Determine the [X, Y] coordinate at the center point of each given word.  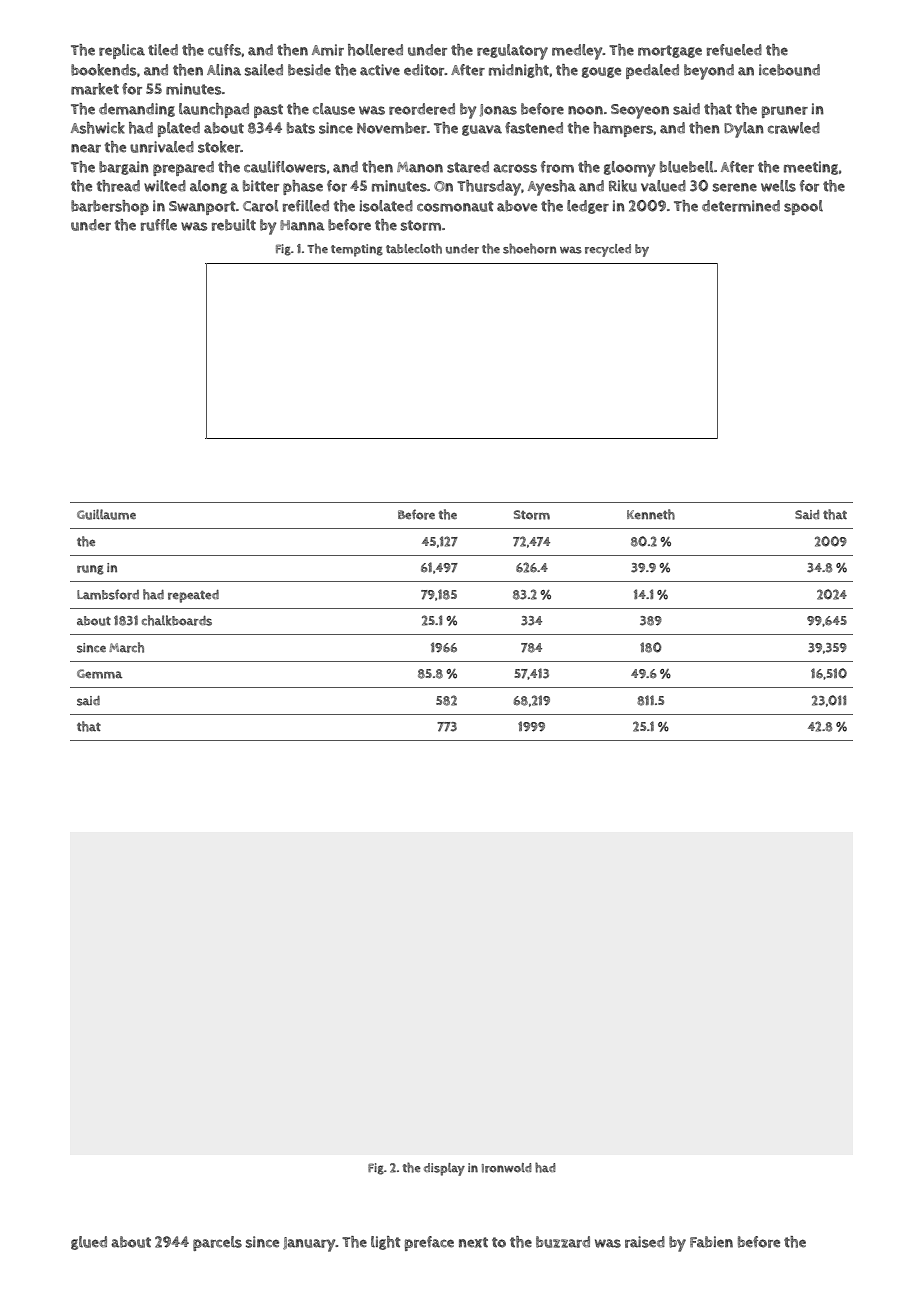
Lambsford [108, 594]
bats [301, 128]
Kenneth [651, 514]
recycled [608, 250]
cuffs [224, 50]
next [473, 1242]
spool [803, 207]
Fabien [711, 1242]
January [309, 1244]
